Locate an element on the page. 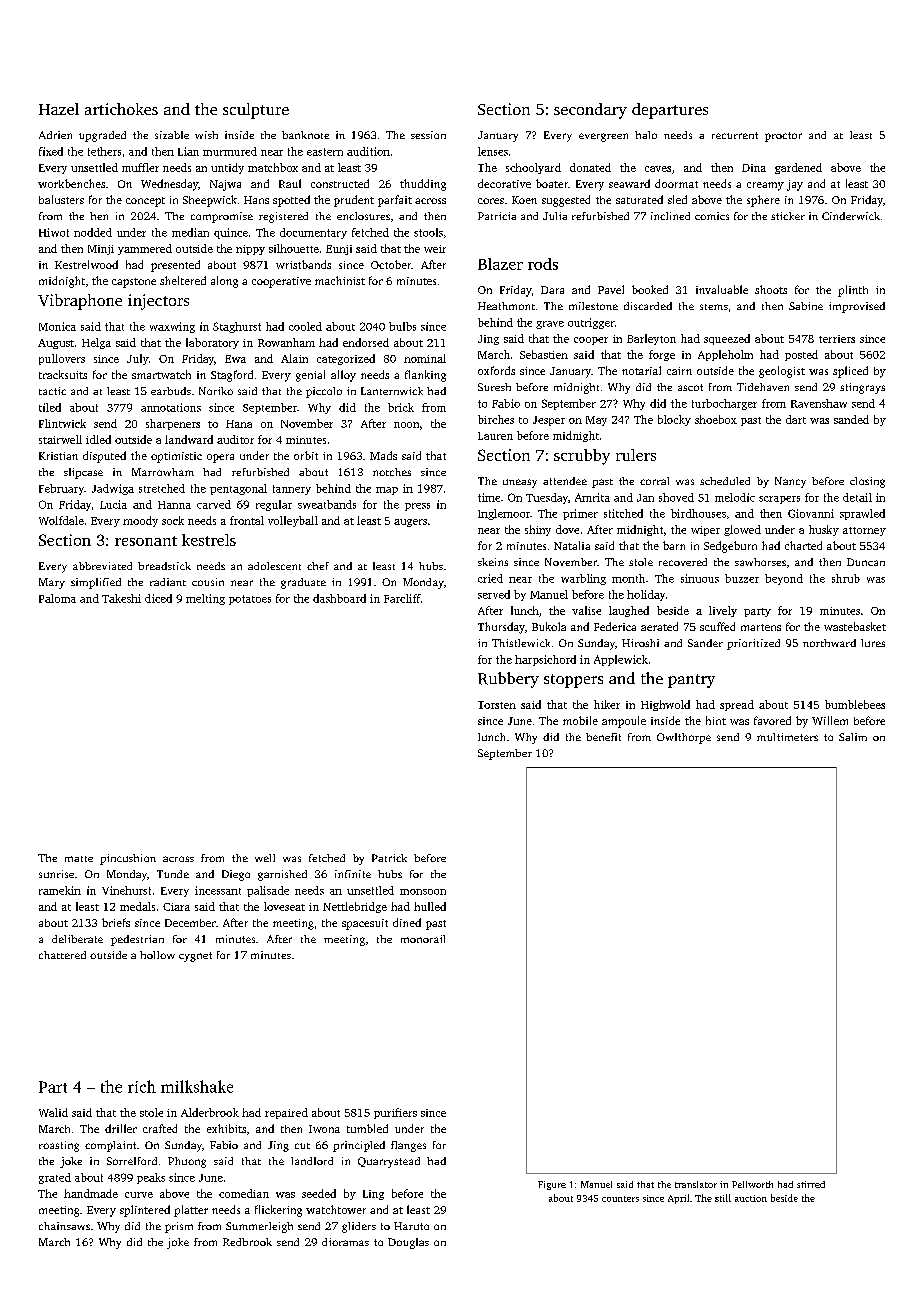  along is located at coordinates (224, 282).
